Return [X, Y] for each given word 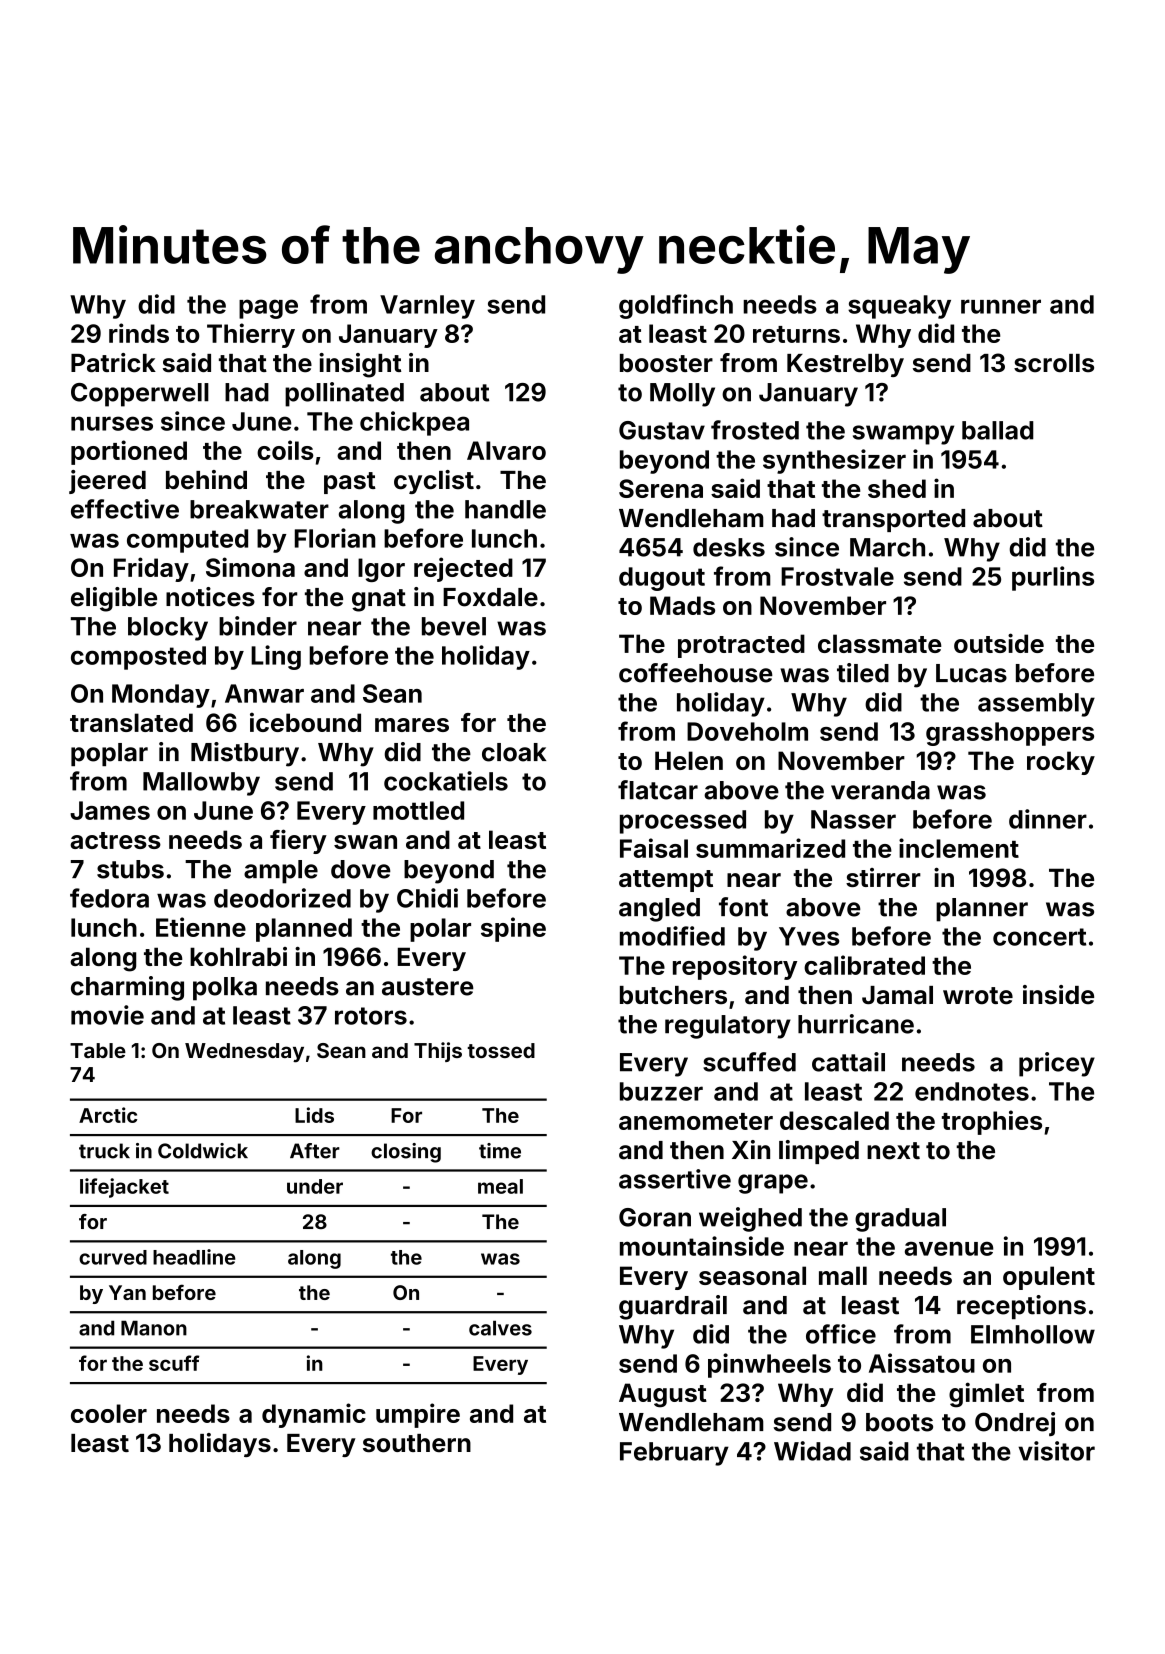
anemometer [696, 1121]
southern [417, 1443]
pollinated [344, 394]
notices [210, 597]
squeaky [899, 307]
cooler [109, 1413]
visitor [1056, 1451]
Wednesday [244, 1053]
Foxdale [490, 597]
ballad [998, 430]
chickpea [414, 423]
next [893, 1151]
